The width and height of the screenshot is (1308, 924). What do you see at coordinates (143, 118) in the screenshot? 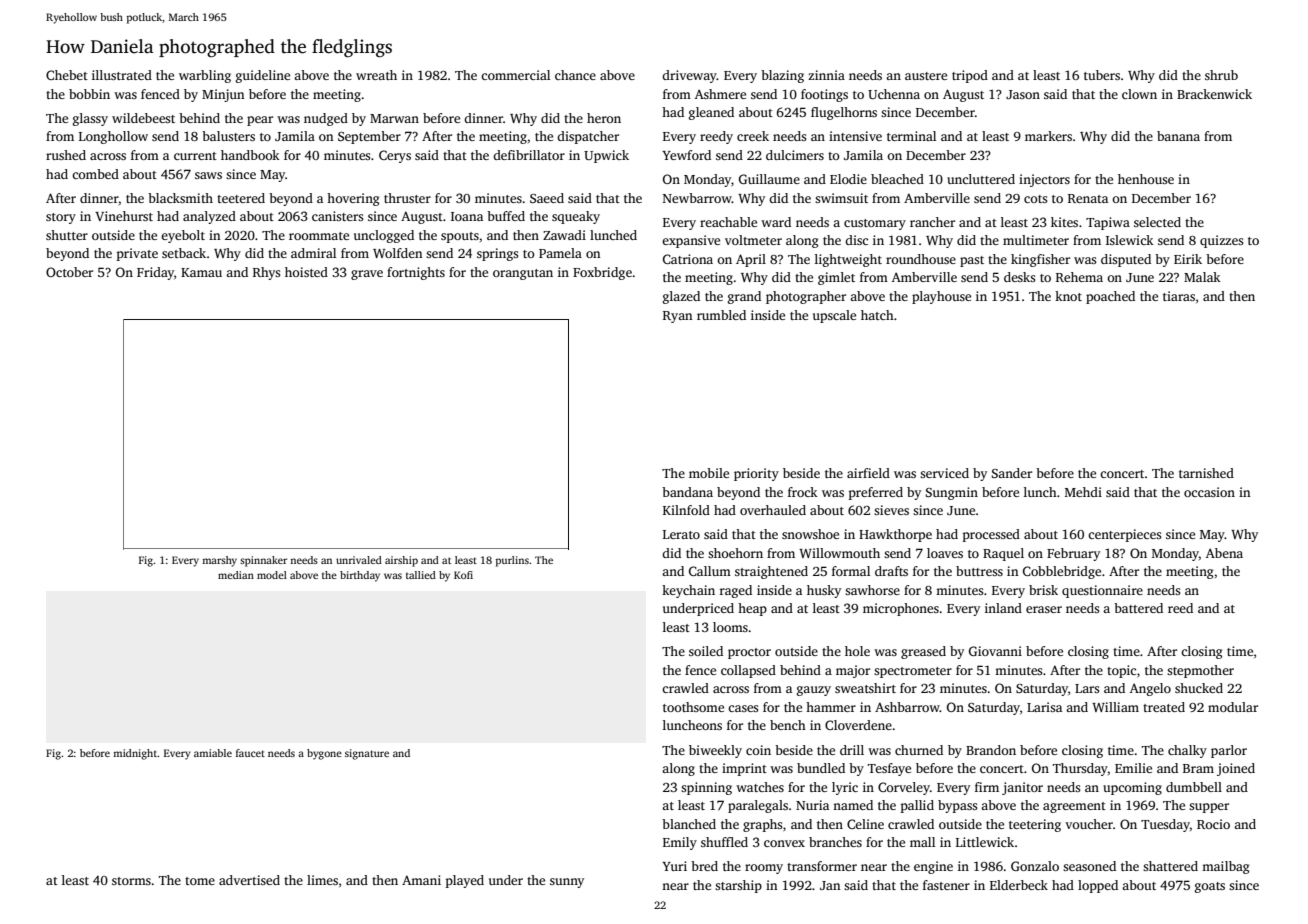
I see `wildebeest` at bounding box center [143, 118].
